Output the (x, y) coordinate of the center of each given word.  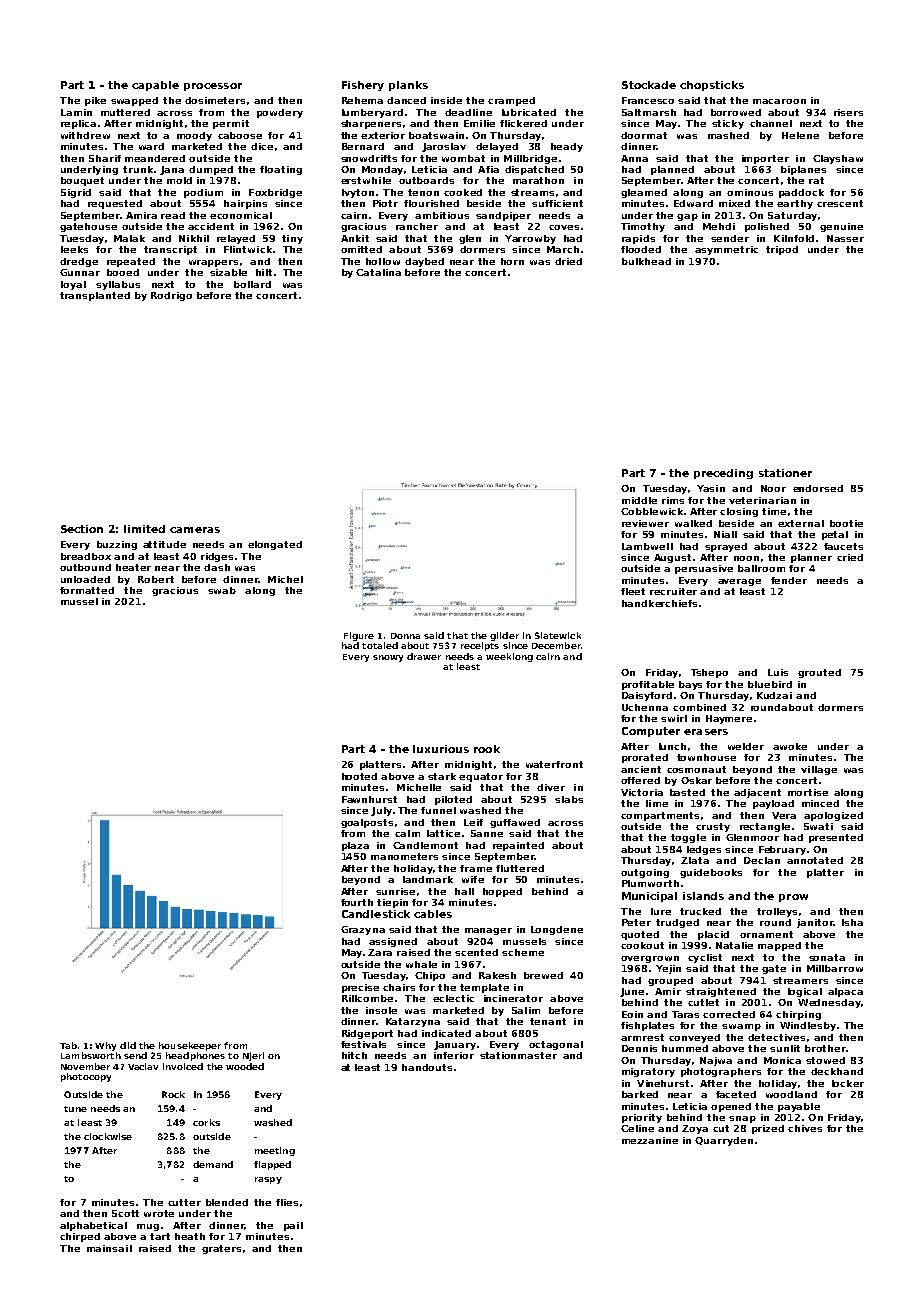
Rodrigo (171, 296)
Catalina (378, 272)
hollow (383, 261)
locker (848, 1083)
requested (115, 204)
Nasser (845, 238)
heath (190, 1236)
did (128, 1045)
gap (687, 217)
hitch (354, 1055)
